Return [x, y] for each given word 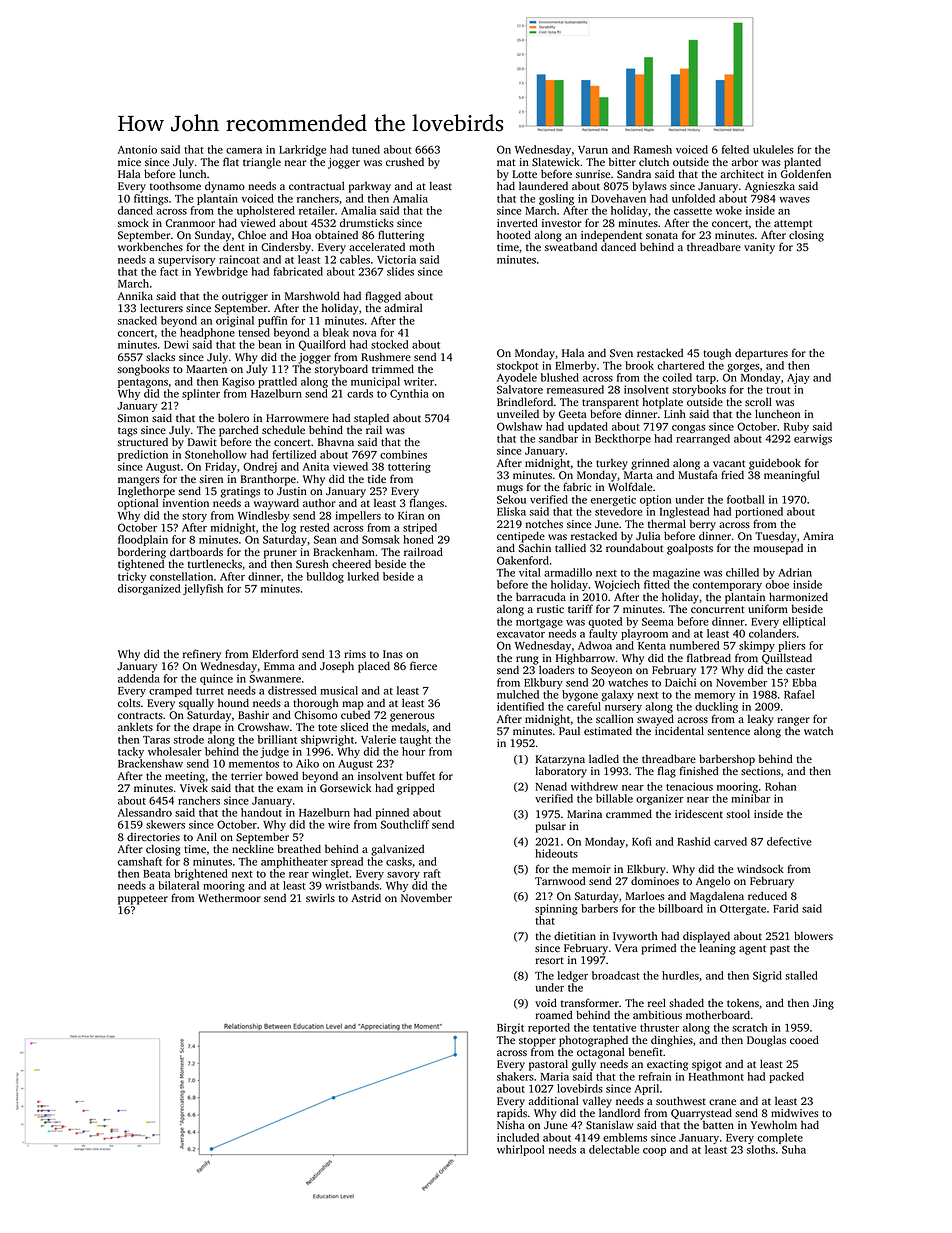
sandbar [558, 438]
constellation [181, 576]
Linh [675, 414]
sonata [662, 235]
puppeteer [143, 900]
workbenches [150, 246]
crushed [405, 161]
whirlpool [521, 1150]
